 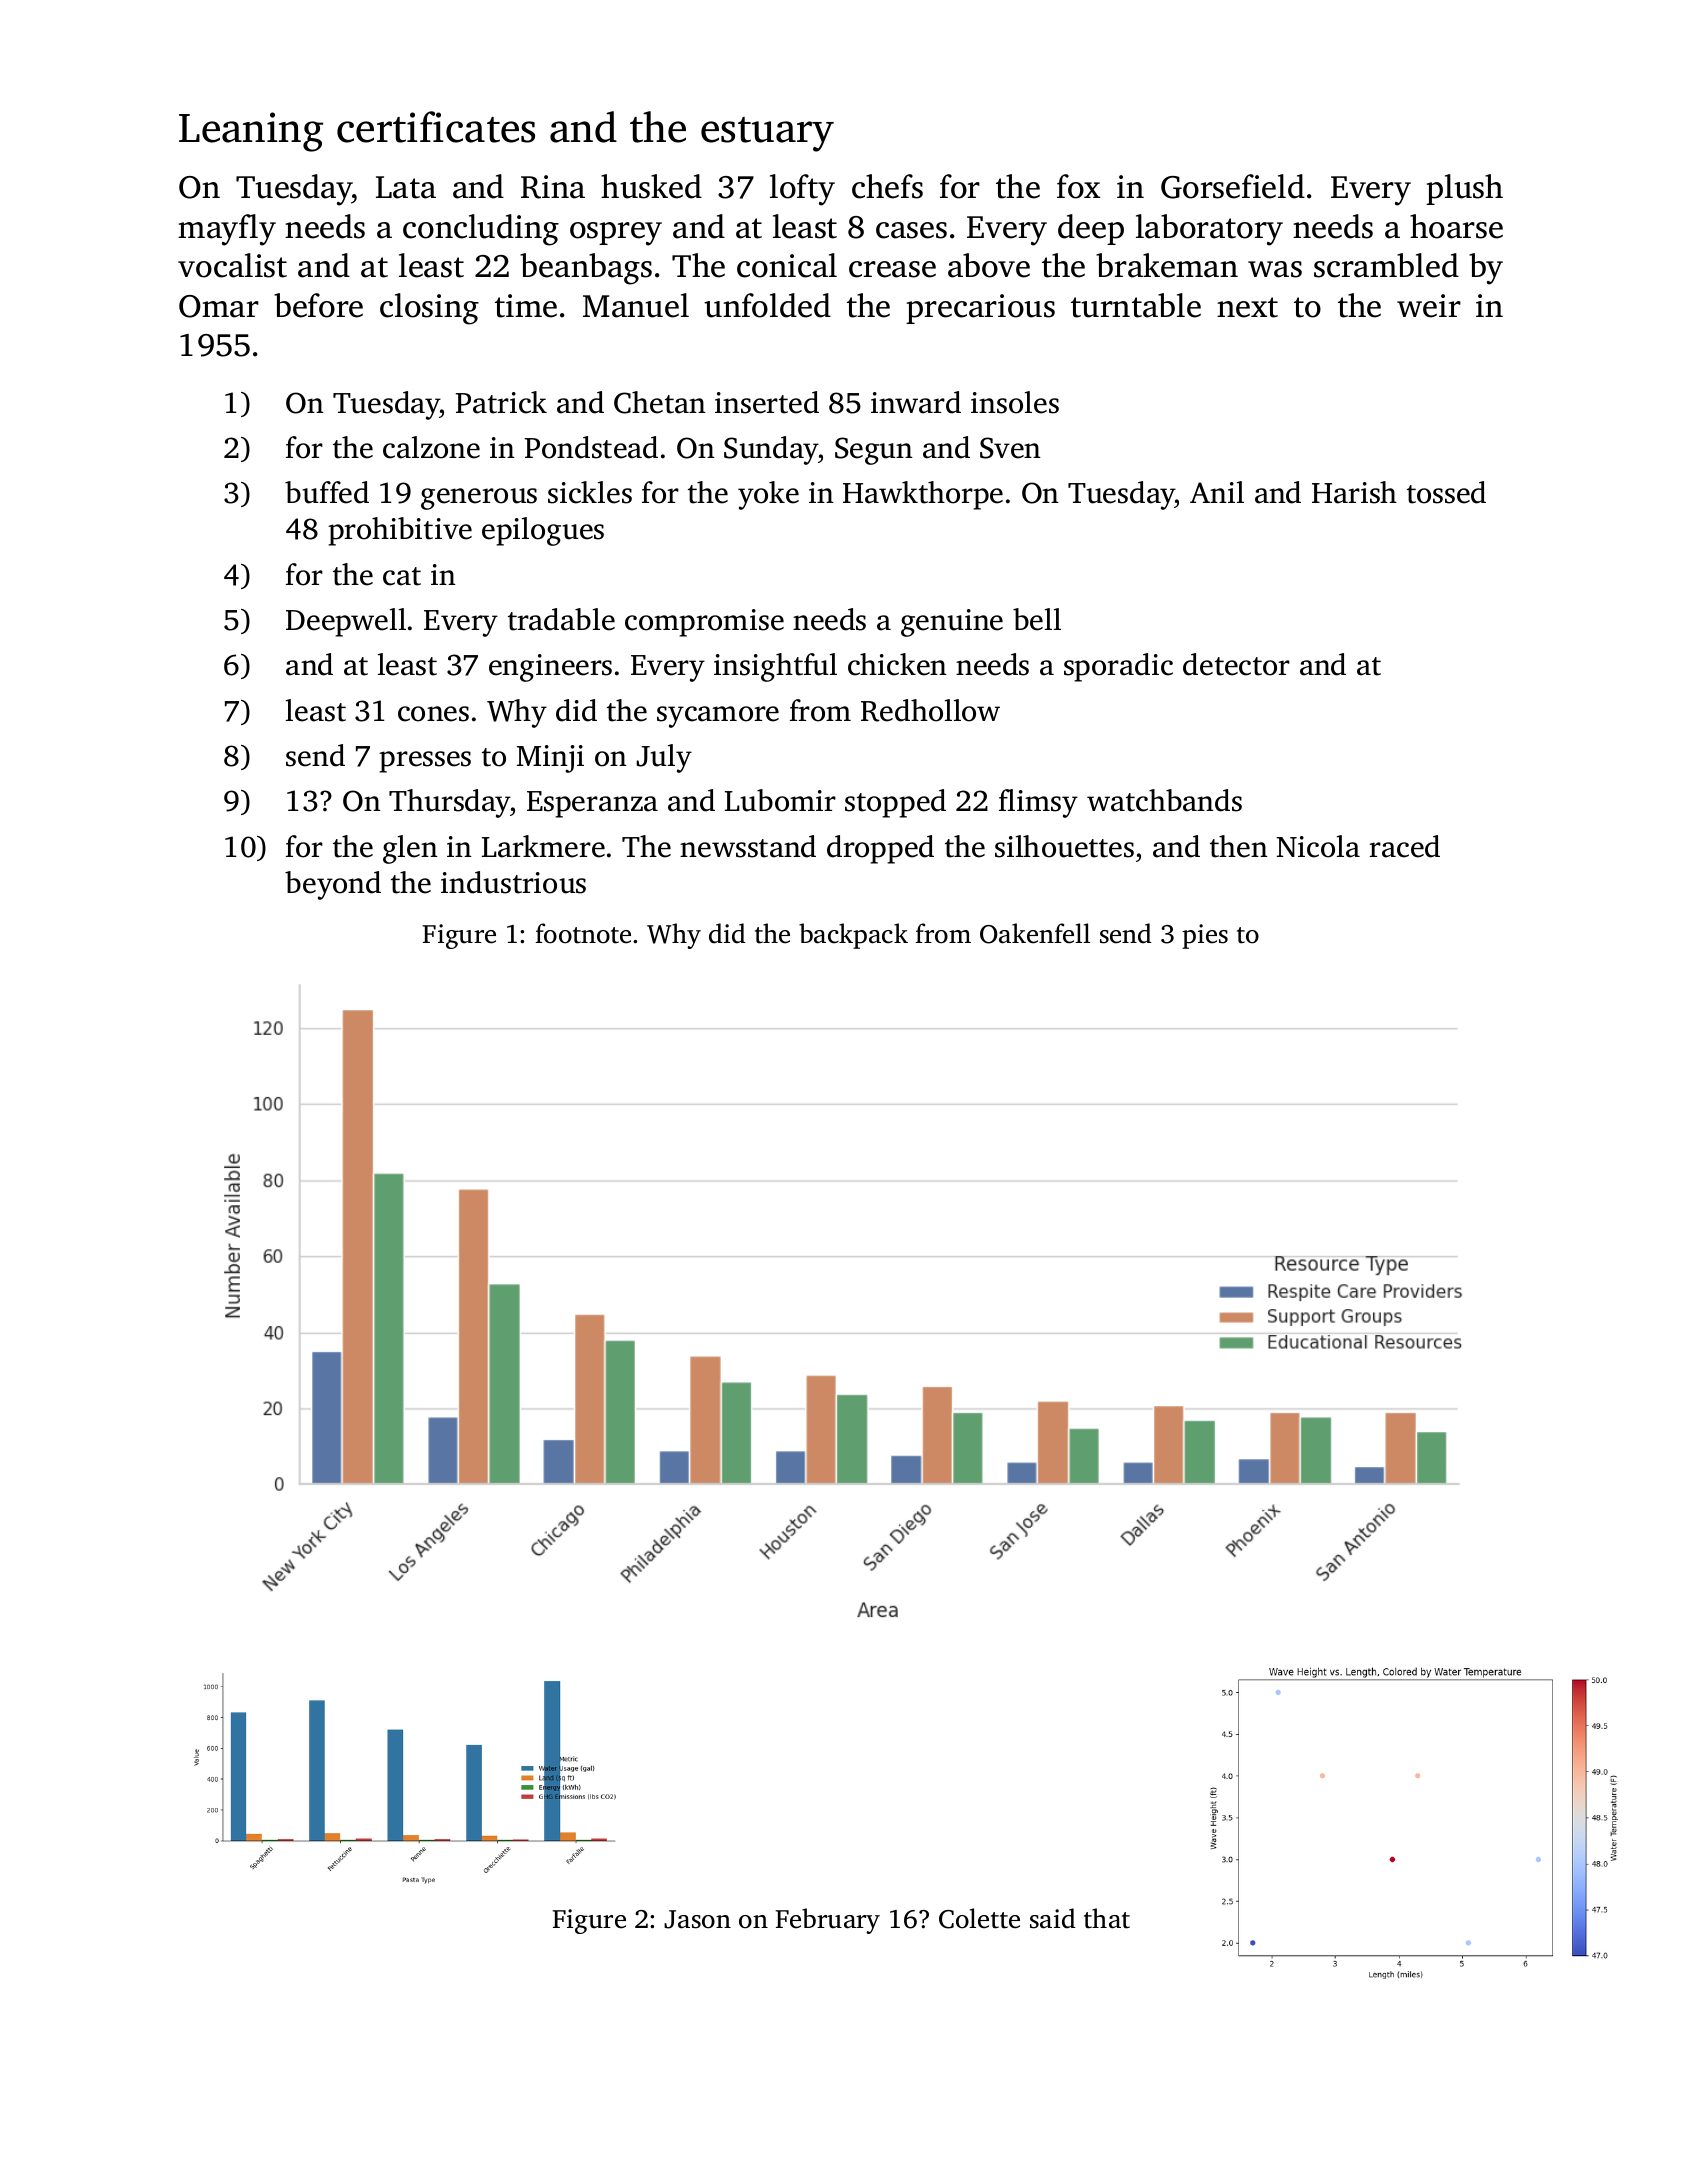 What do you see at coordinates (767, 134) in the image?
I see `estuary` at bounding box center [767, 134].
